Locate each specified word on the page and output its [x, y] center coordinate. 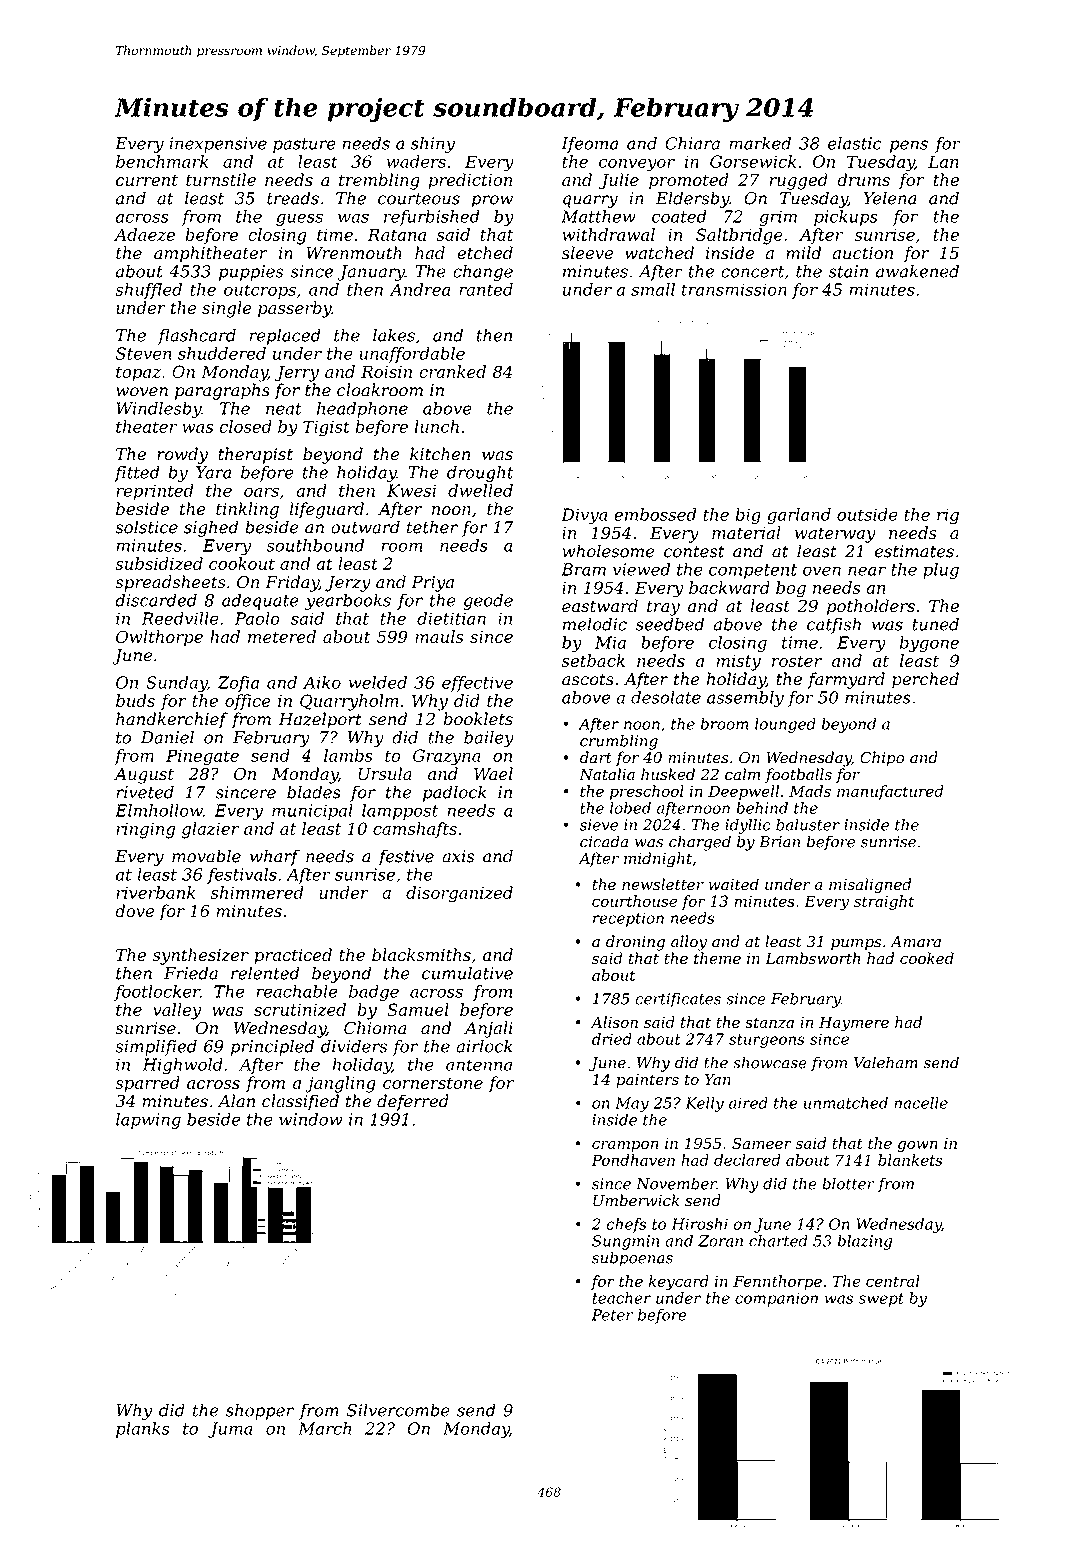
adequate [260, 601]
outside [867, 514]
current [147, 180]
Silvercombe [398, 1410]
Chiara [693, 143]
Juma [230, 1430]
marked [760, 143]
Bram [583, 569]
